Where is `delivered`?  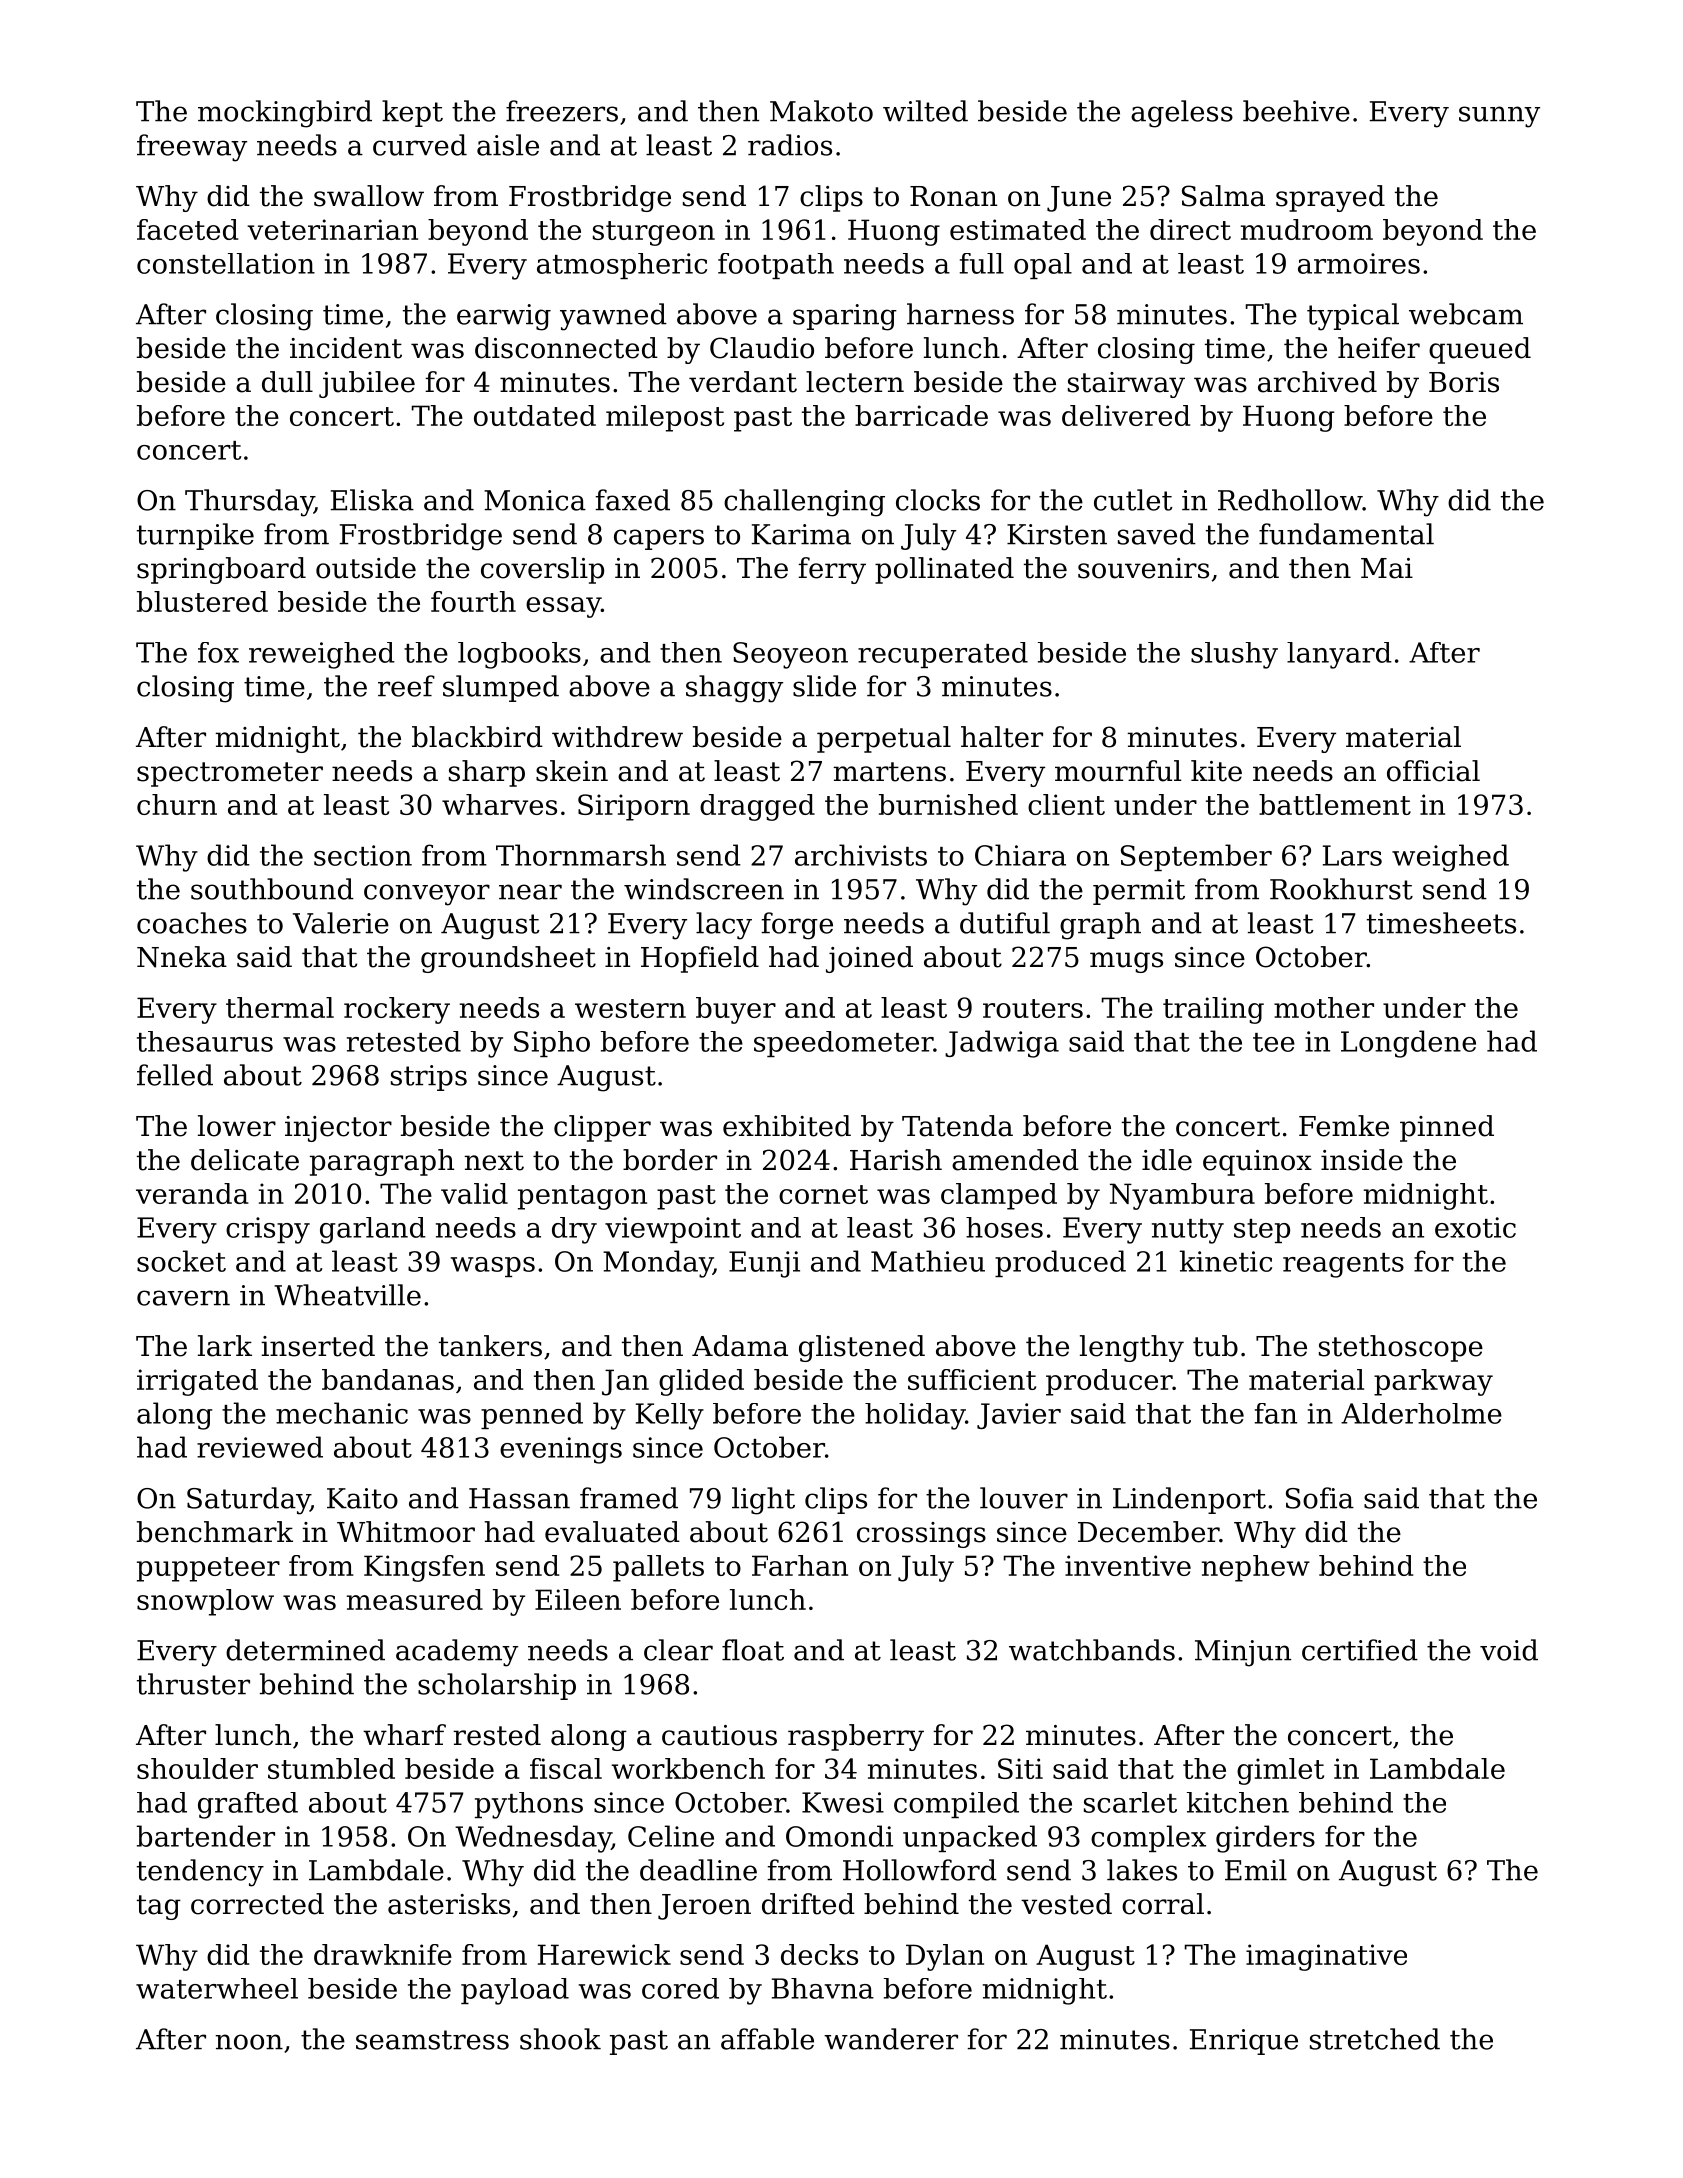 delivered is located at coordinates (1126, 415).
